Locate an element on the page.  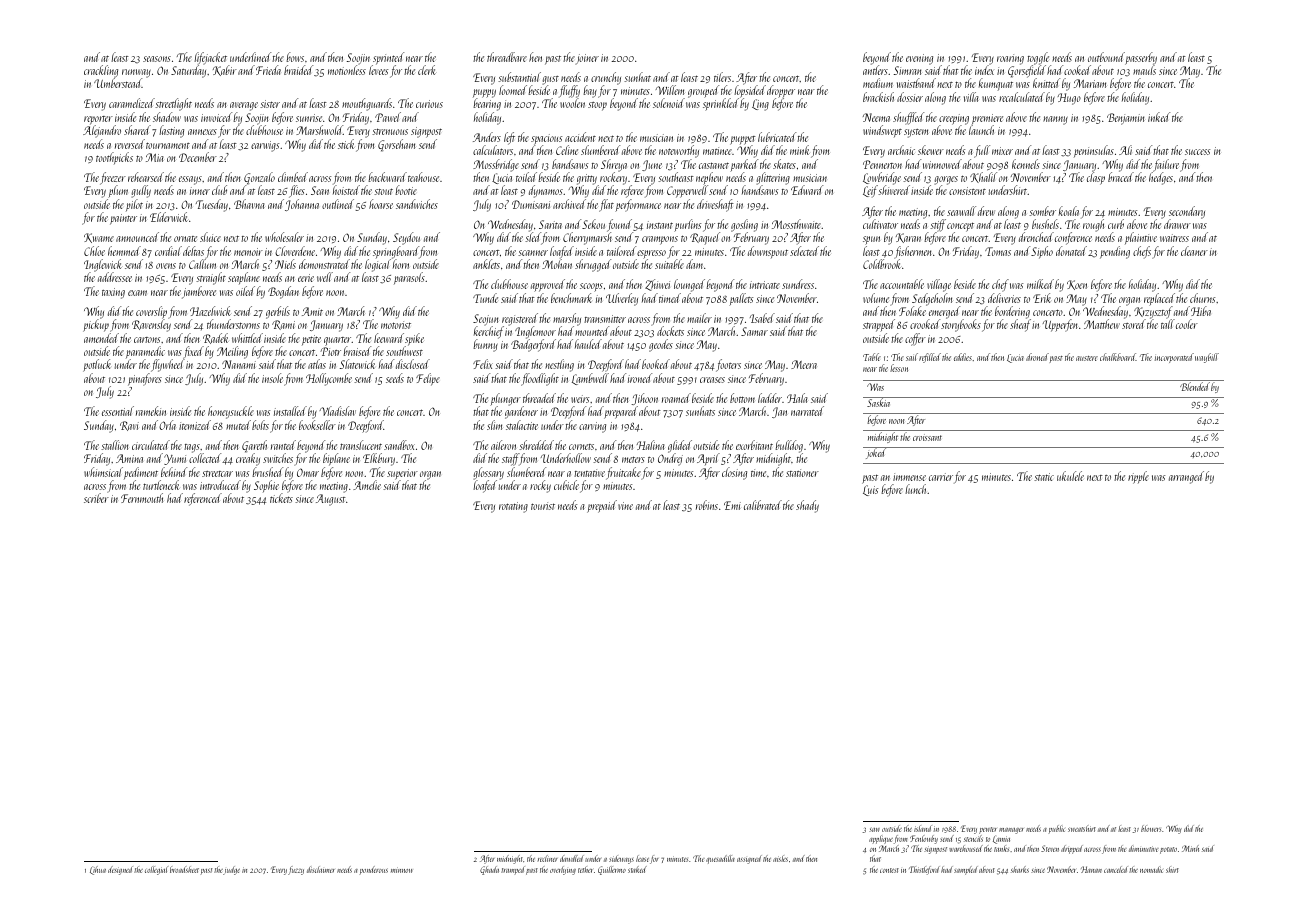
island is located at coordinates (923, 828).
